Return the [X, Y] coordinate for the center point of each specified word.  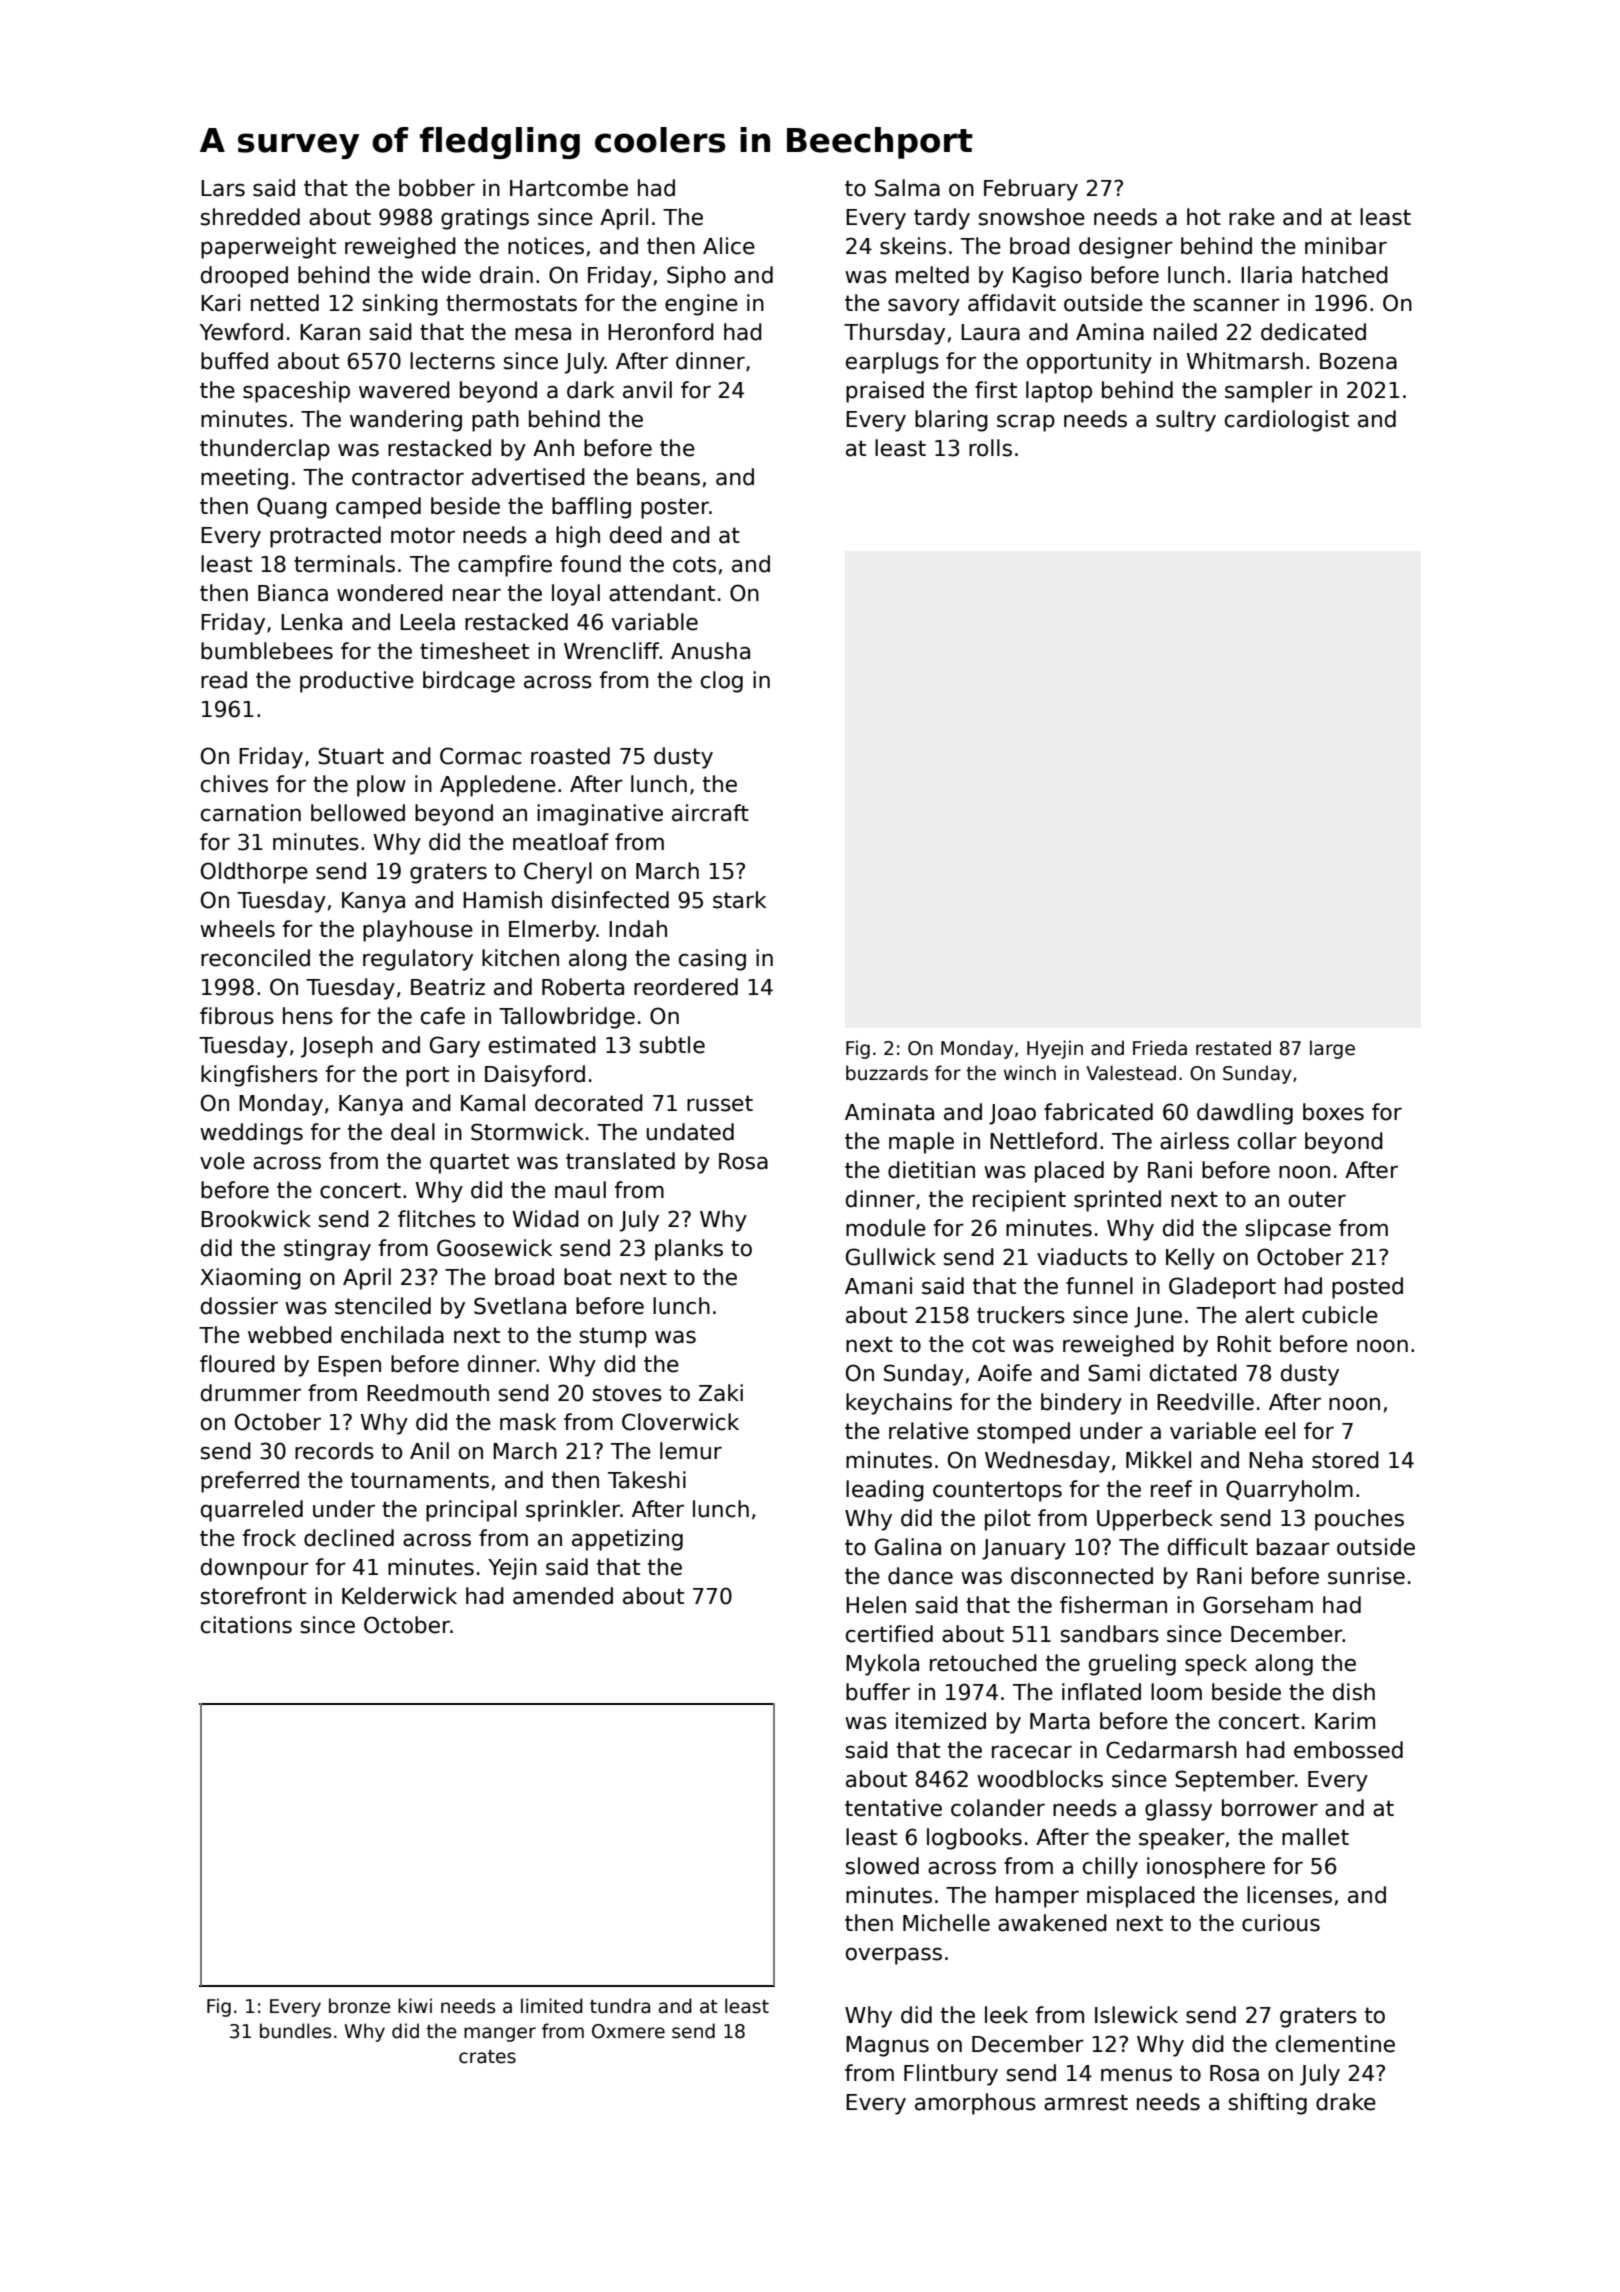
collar [1267, 1141]
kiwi [415, 2005]
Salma [907, 188]
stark [739, 900]
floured [237, 1364]
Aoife [1005, 1373]
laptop [1059, 392]
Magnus [887, 2046]
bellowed [358, 813]
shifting [1268, 2104]
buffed [234, 361]
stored [1345, 1460]
